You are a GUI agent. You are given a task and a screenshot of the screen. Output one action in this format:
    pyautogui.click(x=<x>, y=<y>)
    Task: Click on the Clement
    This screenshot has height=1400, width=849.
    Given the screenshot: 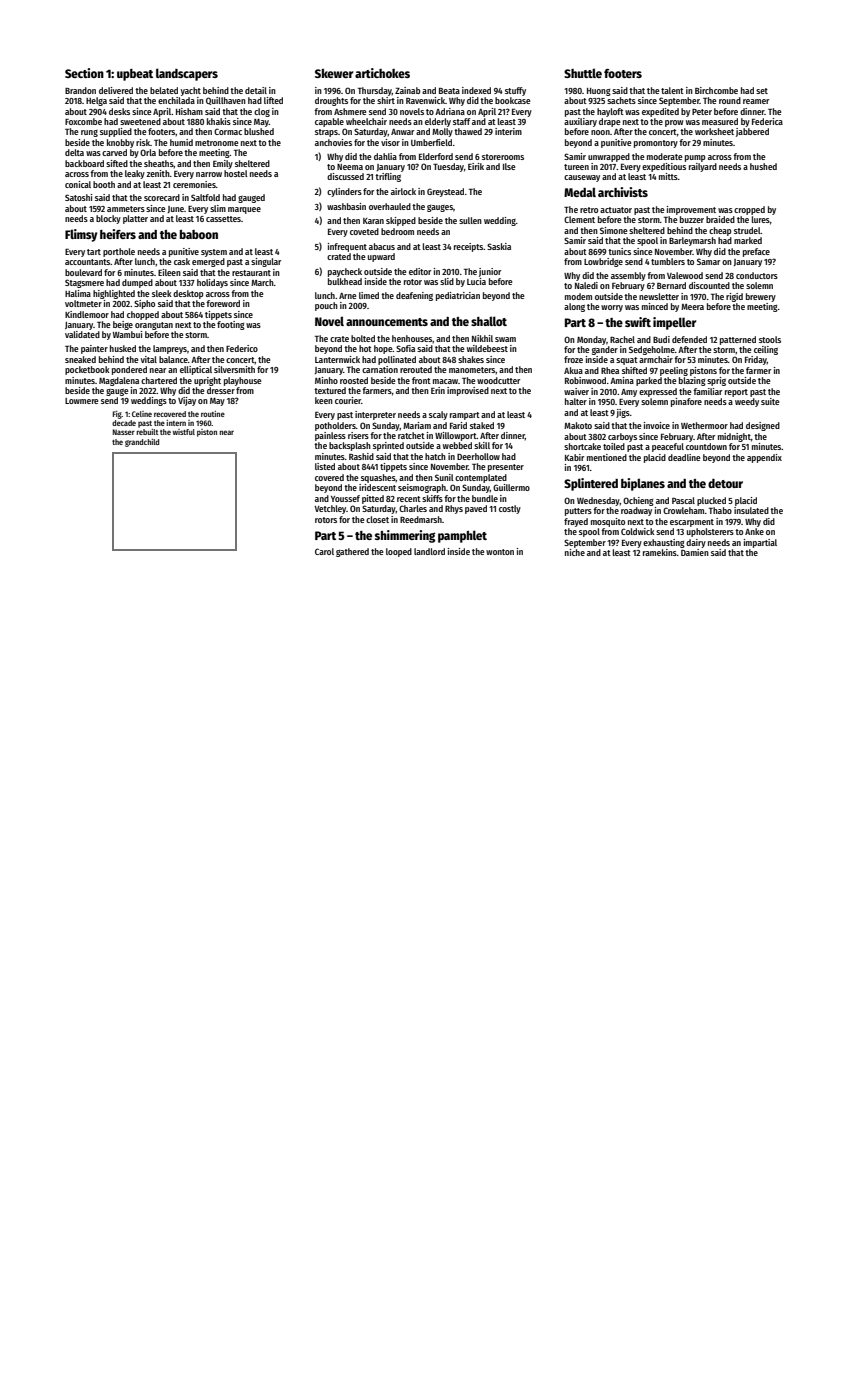 What is the action you would take?
    pyautogui.click(x=579, y=219)
